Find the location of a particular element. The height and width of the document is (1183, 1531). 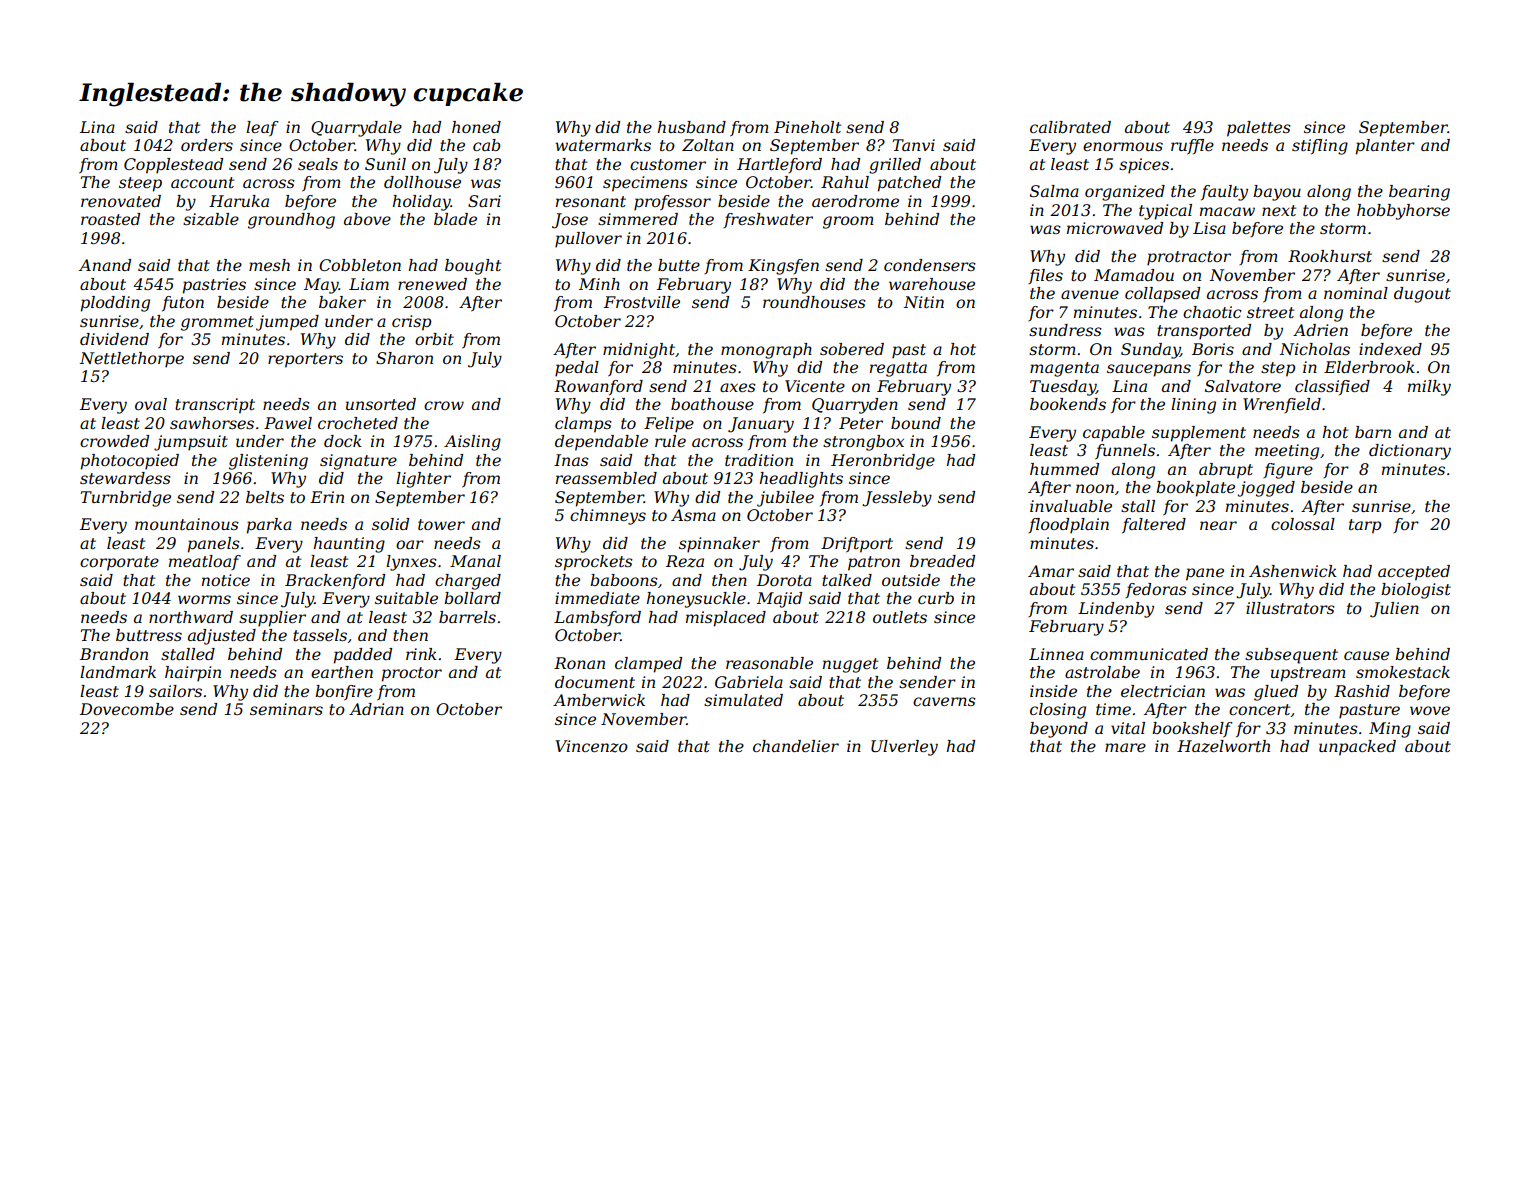

condensers is located at coordinates (930, 265).
